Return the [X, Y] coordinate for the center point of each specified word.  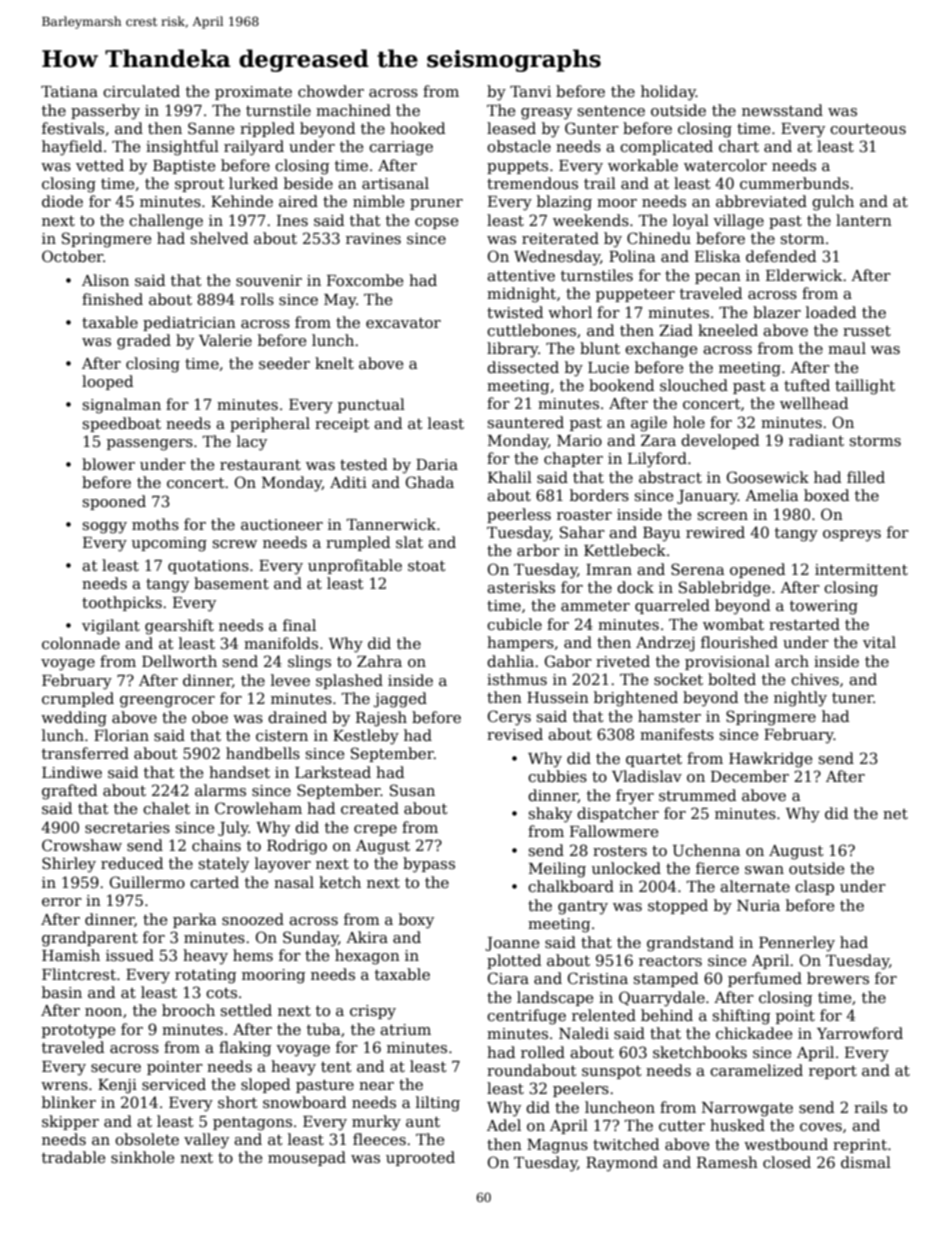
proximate [253, 93]
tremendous [532, 183]
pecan [718, 278]
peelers [581, 1089]
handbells [263, 753]
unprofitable [355, 566]
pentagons [252, 1124]
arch [792, 661]
